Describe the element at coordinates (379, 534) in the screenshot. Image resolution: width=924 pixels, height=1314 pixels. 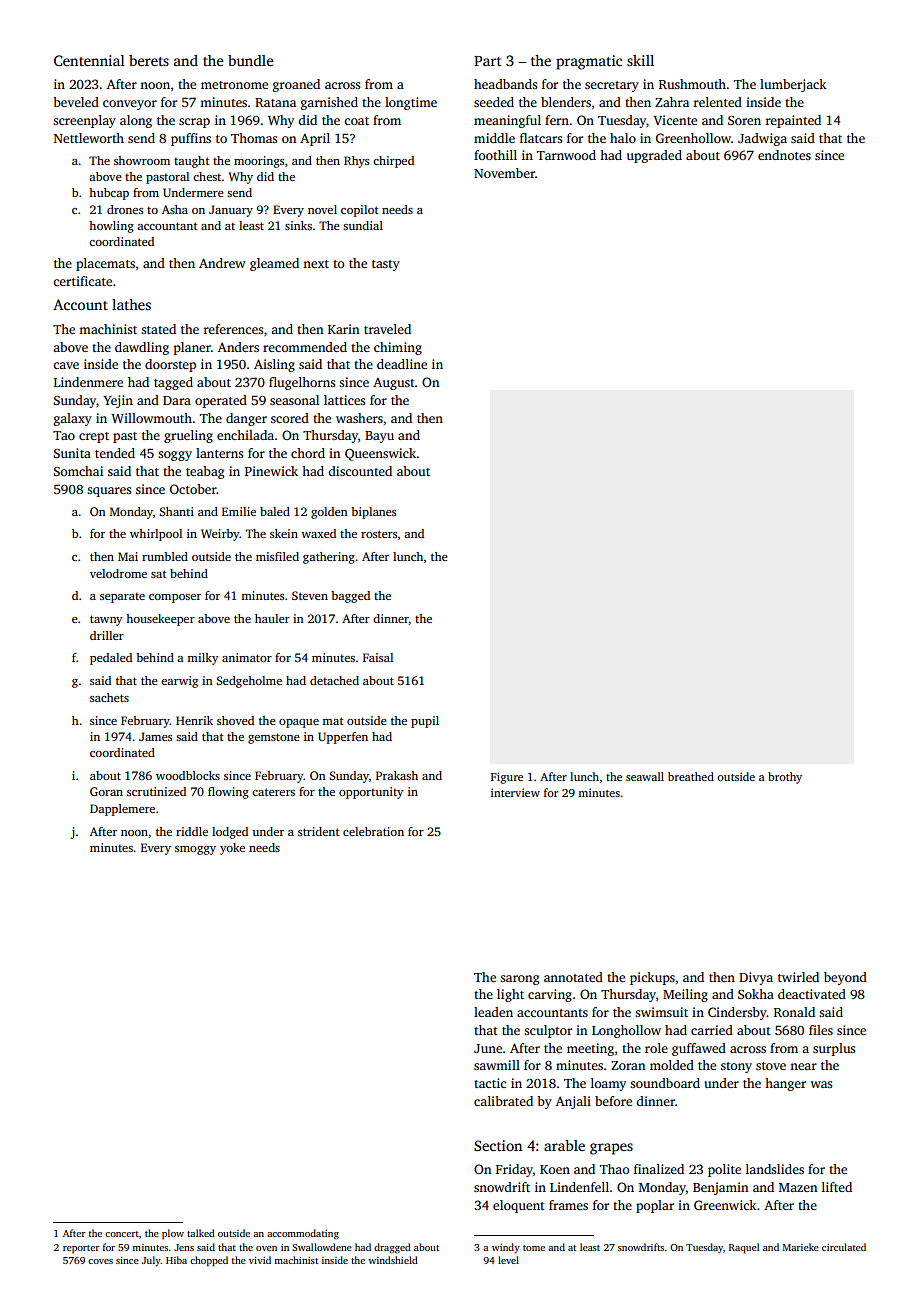
I see `rosters` at that location.
